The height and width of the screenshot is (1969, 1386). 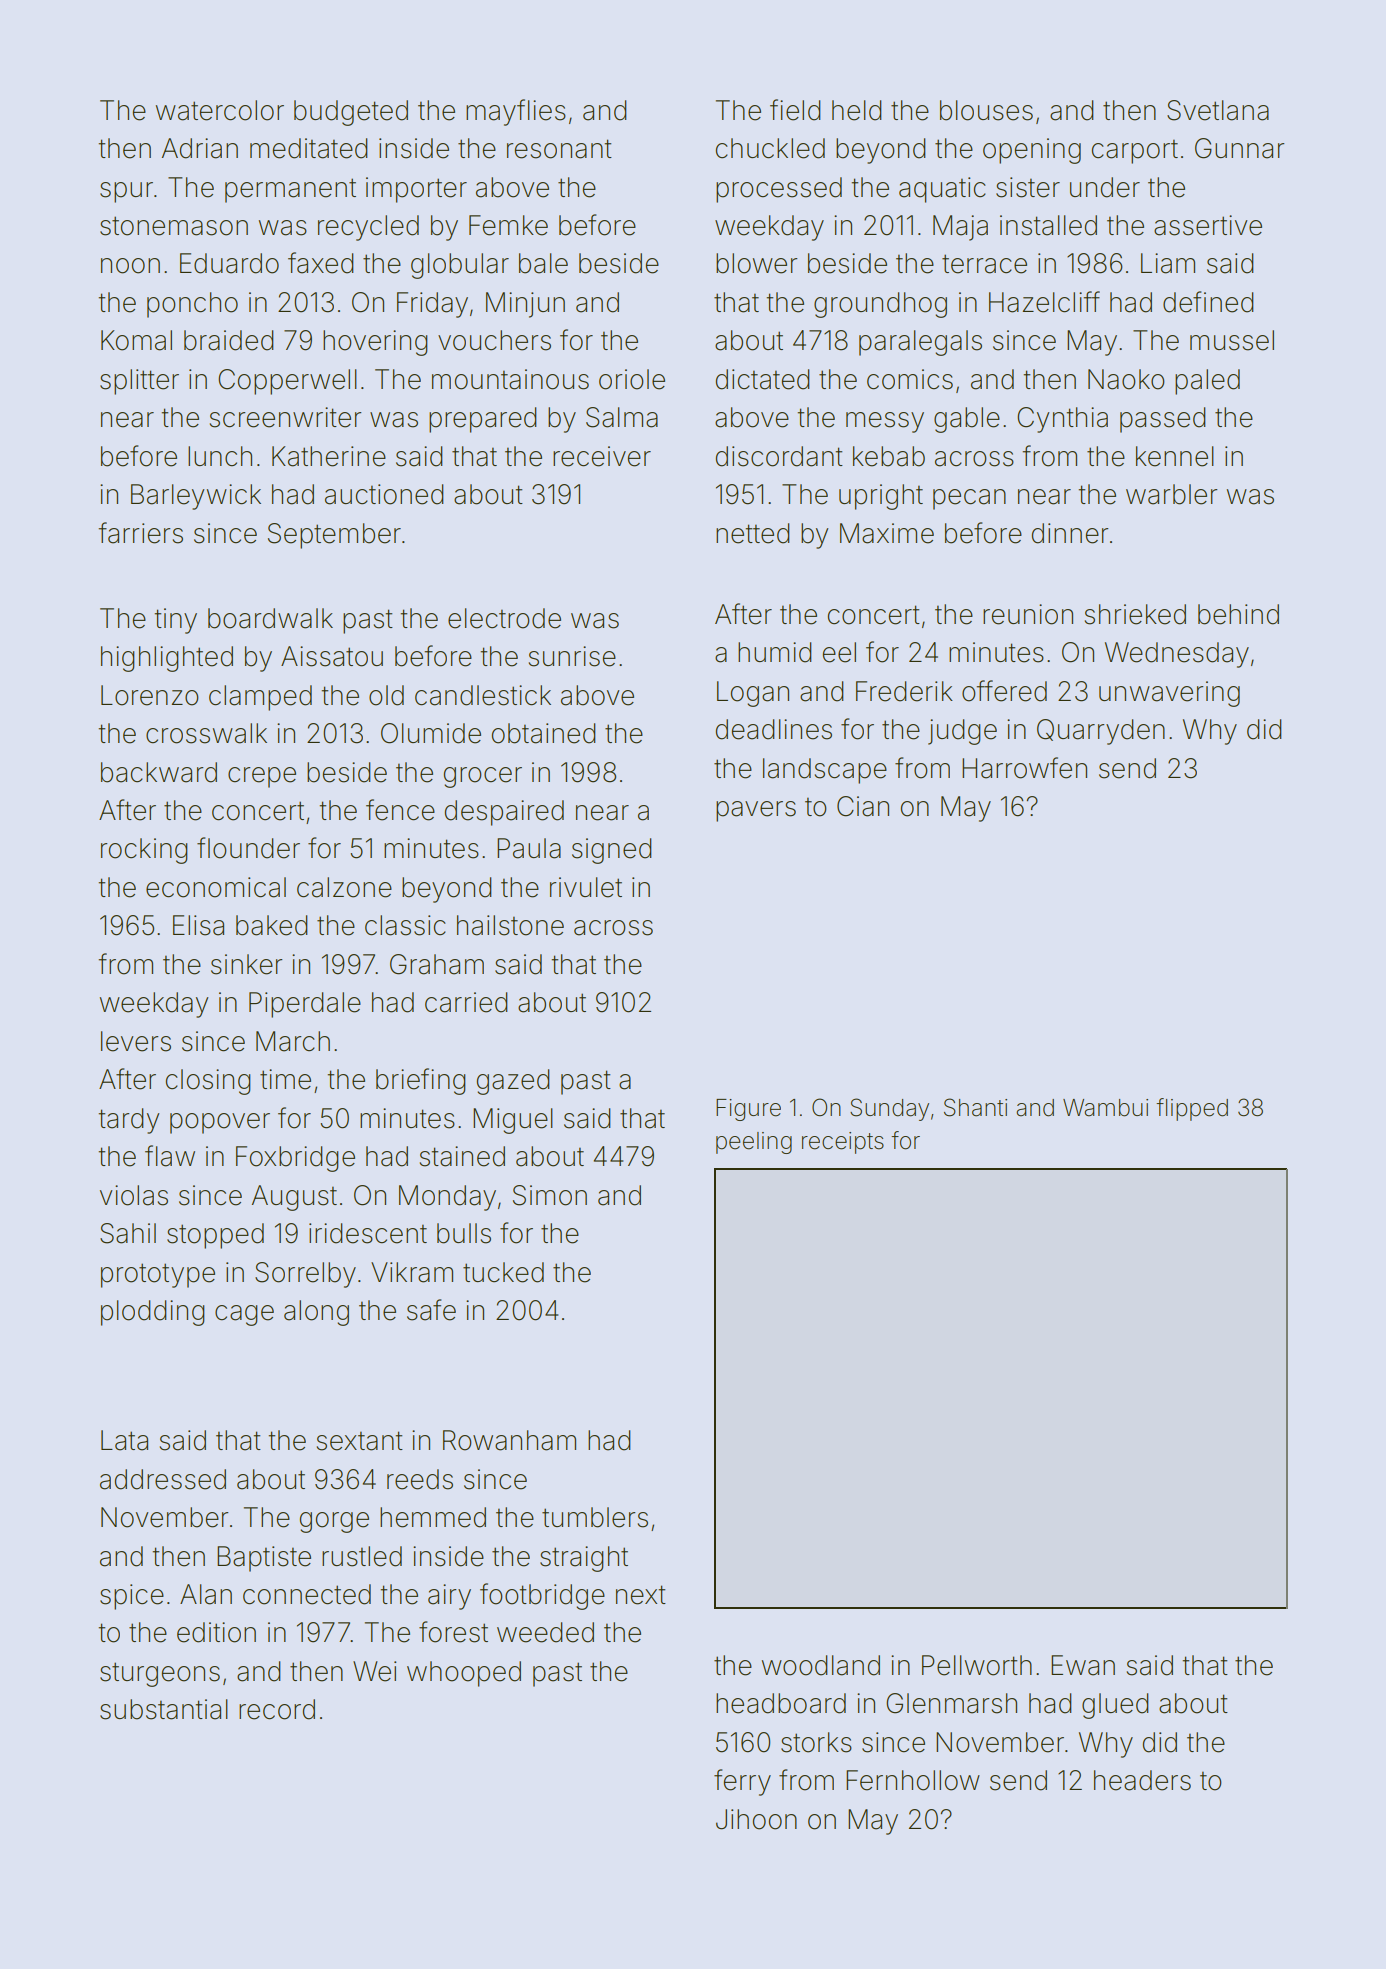 What do you see at coordinates (821, 1665) in the screenshot?
I see `woodland` at bounding box center [821, 1665].
